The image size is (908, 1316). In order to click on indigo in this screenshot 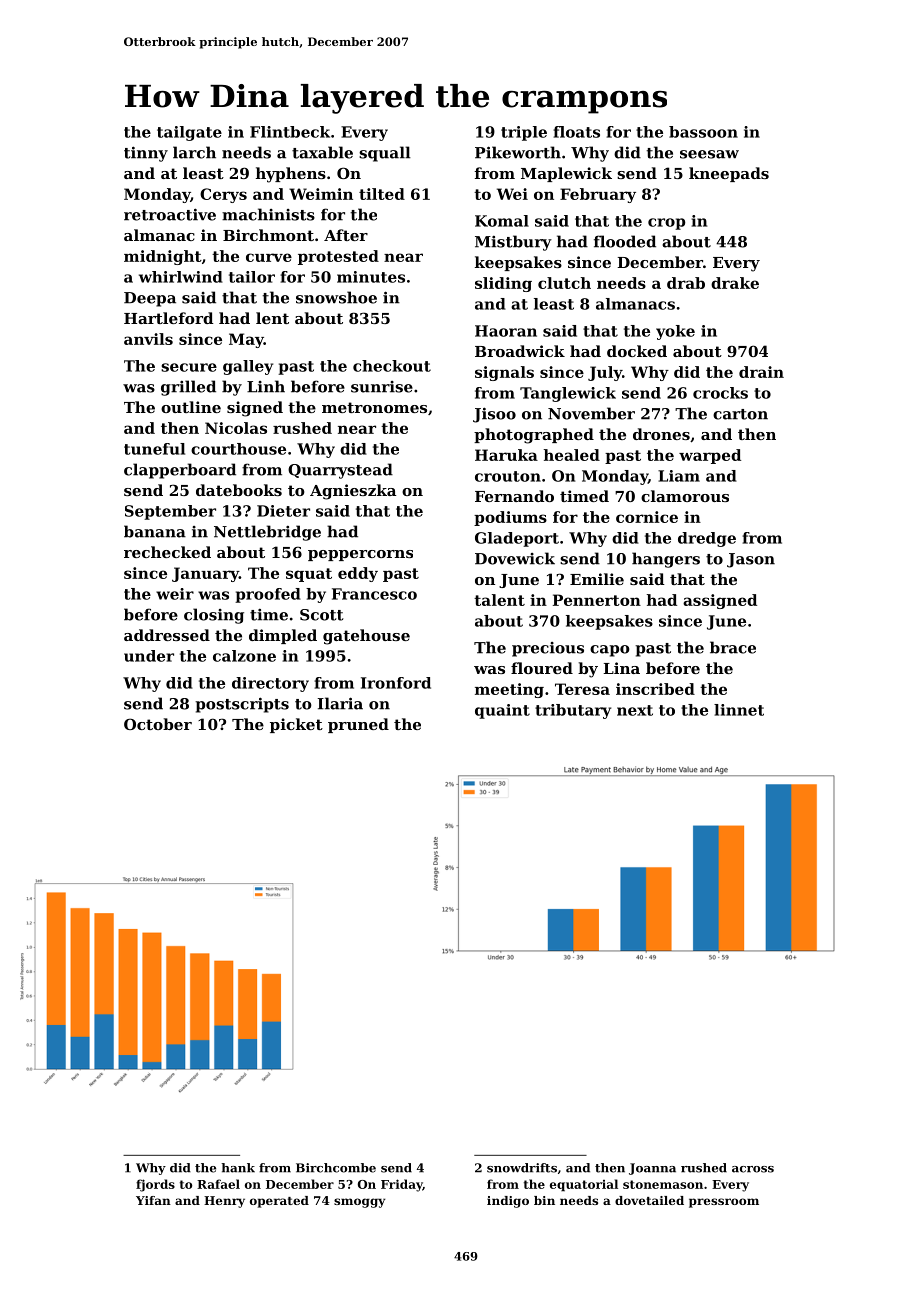, I will do `click(508, 1202)`.
